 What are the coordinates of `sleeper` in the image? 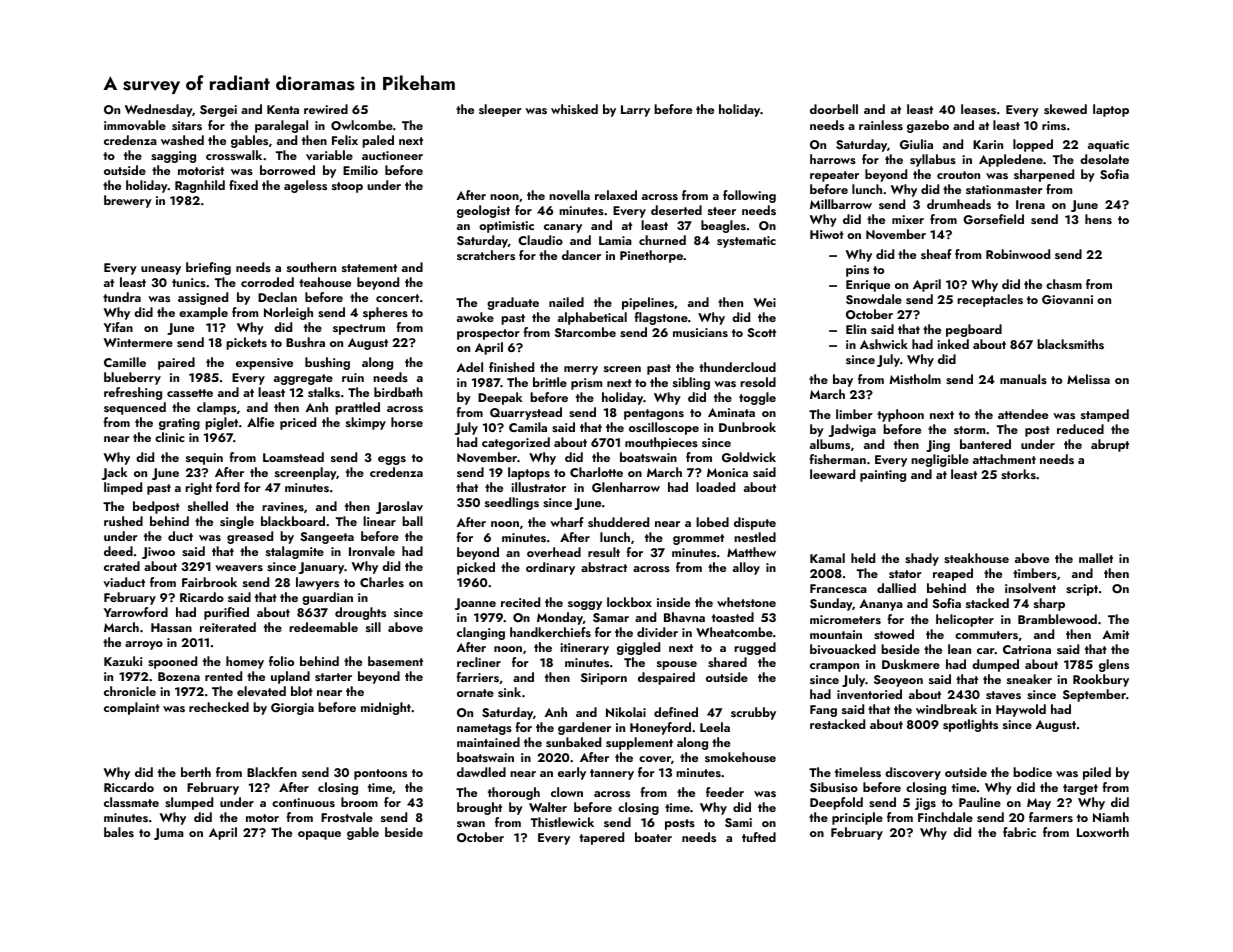 It's located at (500, 110).
